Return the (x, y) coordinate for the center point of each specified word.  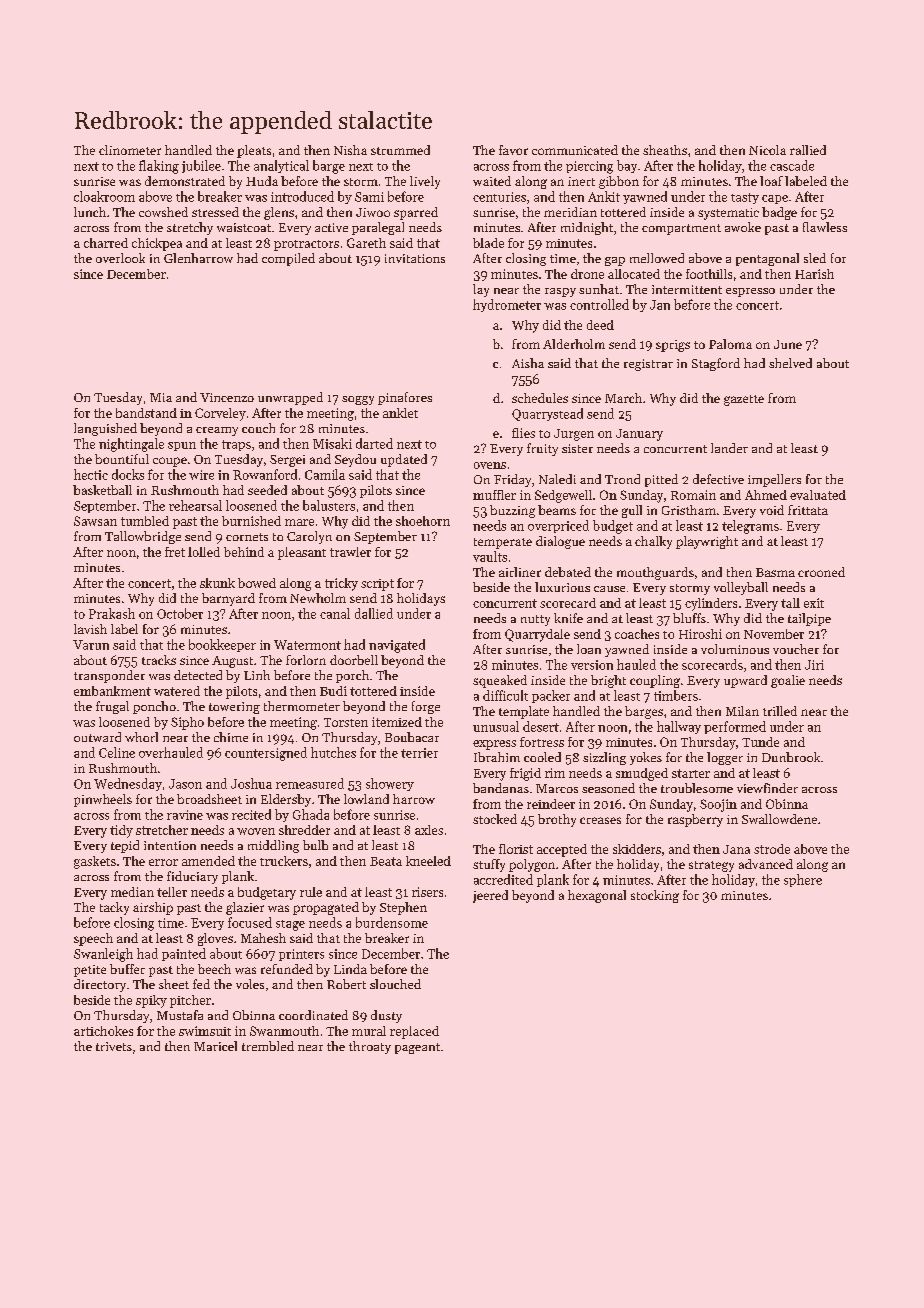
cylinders (711, 604)
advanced (766, 864)
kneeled (428, 861)
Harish (814, 274)
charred (106, 243)
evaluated (818, 495)
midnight (587, 228)
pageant (417, 1048)
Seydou (355, 460)
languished (105, 429)
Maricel (215, 1046)
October (180, 613)
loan (589, 649)
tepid (125, 846)
